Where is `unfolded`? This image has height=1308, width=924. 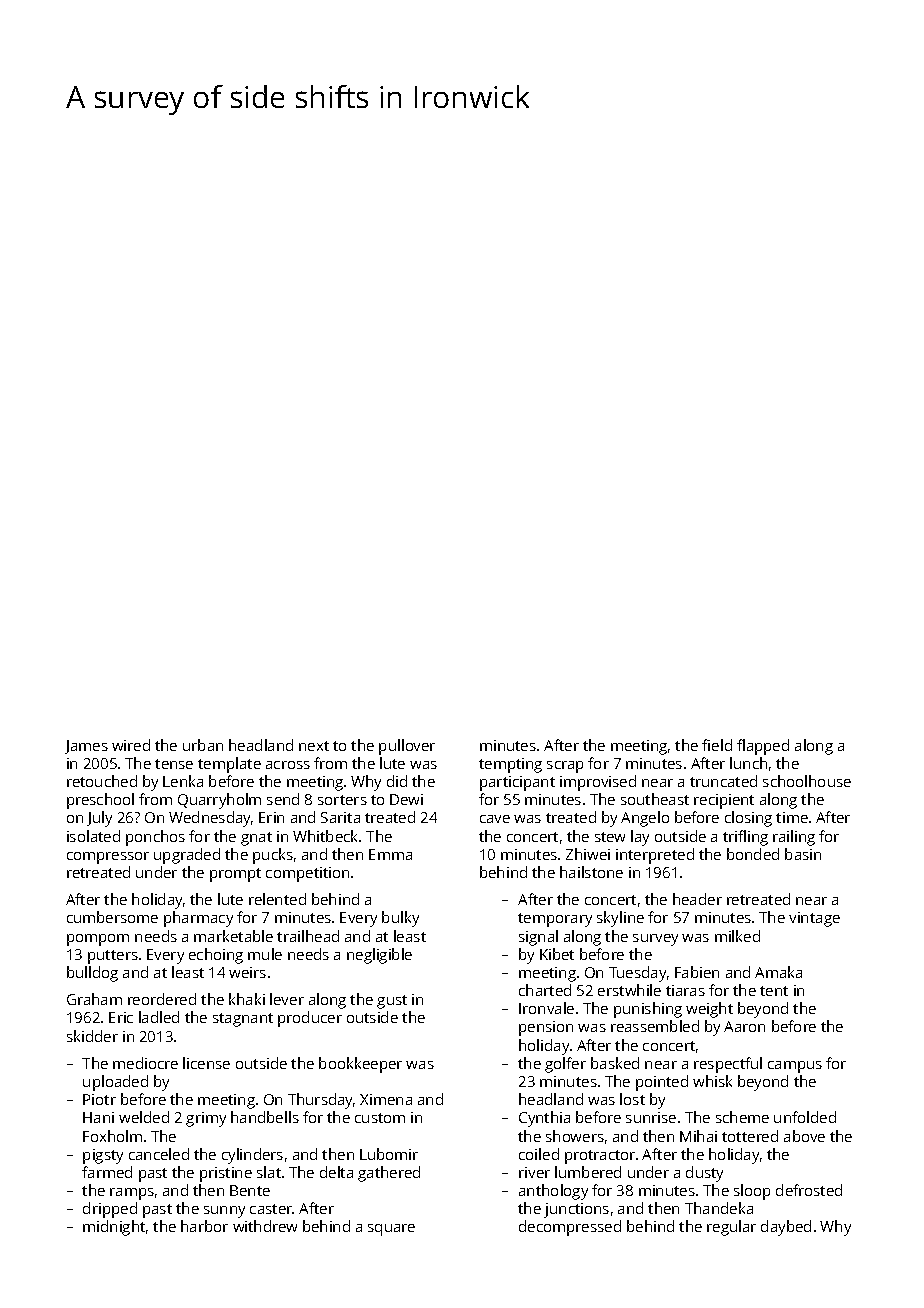
unfolded is located at coordinates (805, 1117).
